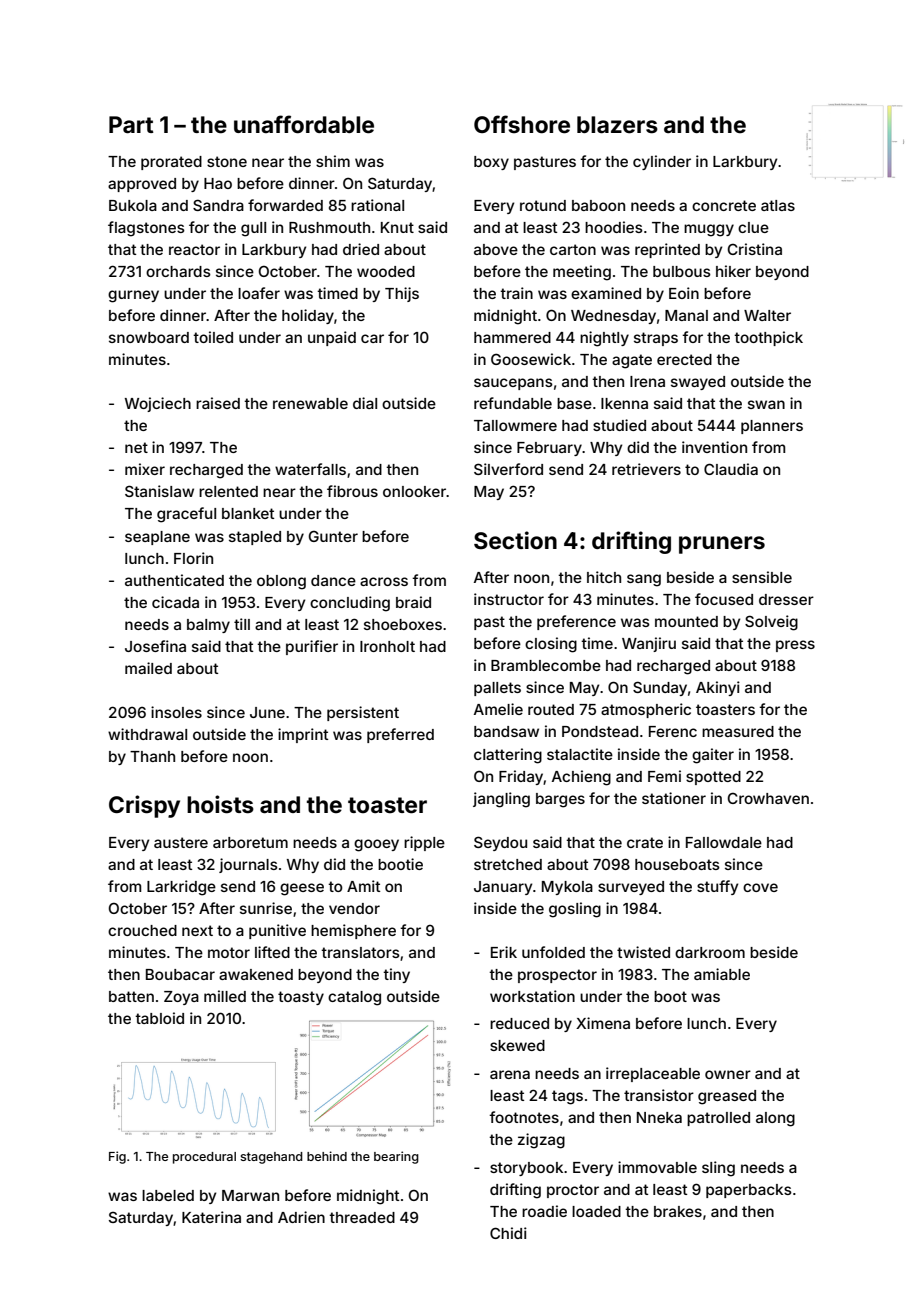  I want to click on Section, so click(515, 540).
